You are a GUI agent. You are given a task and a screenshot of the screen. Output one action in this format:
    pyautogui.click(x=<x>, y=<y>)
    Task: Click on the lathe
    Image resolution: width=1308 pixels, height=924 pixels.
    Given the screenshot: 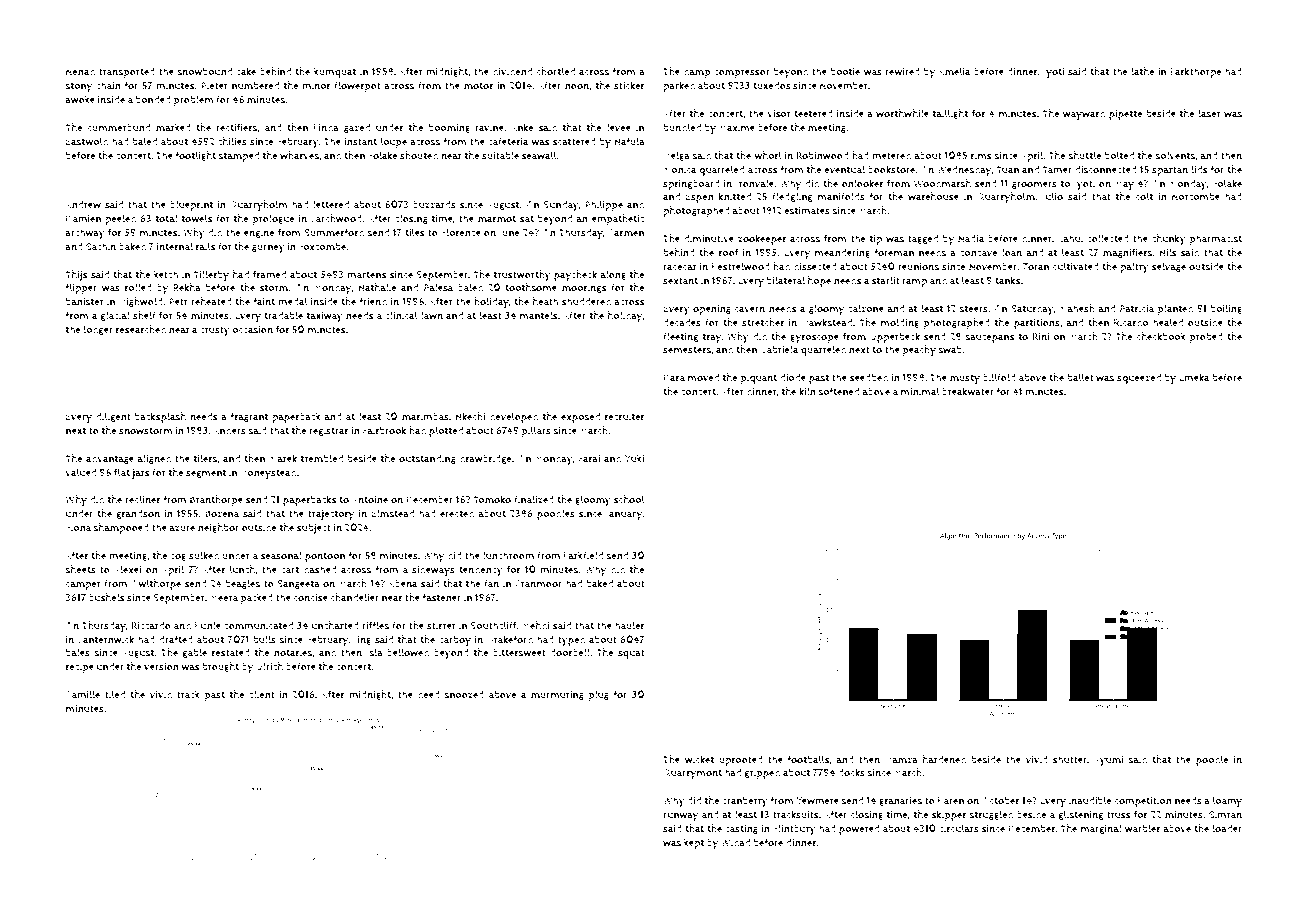 What is the action you would take?
    pyautogui.click(x=1142, y=71)
